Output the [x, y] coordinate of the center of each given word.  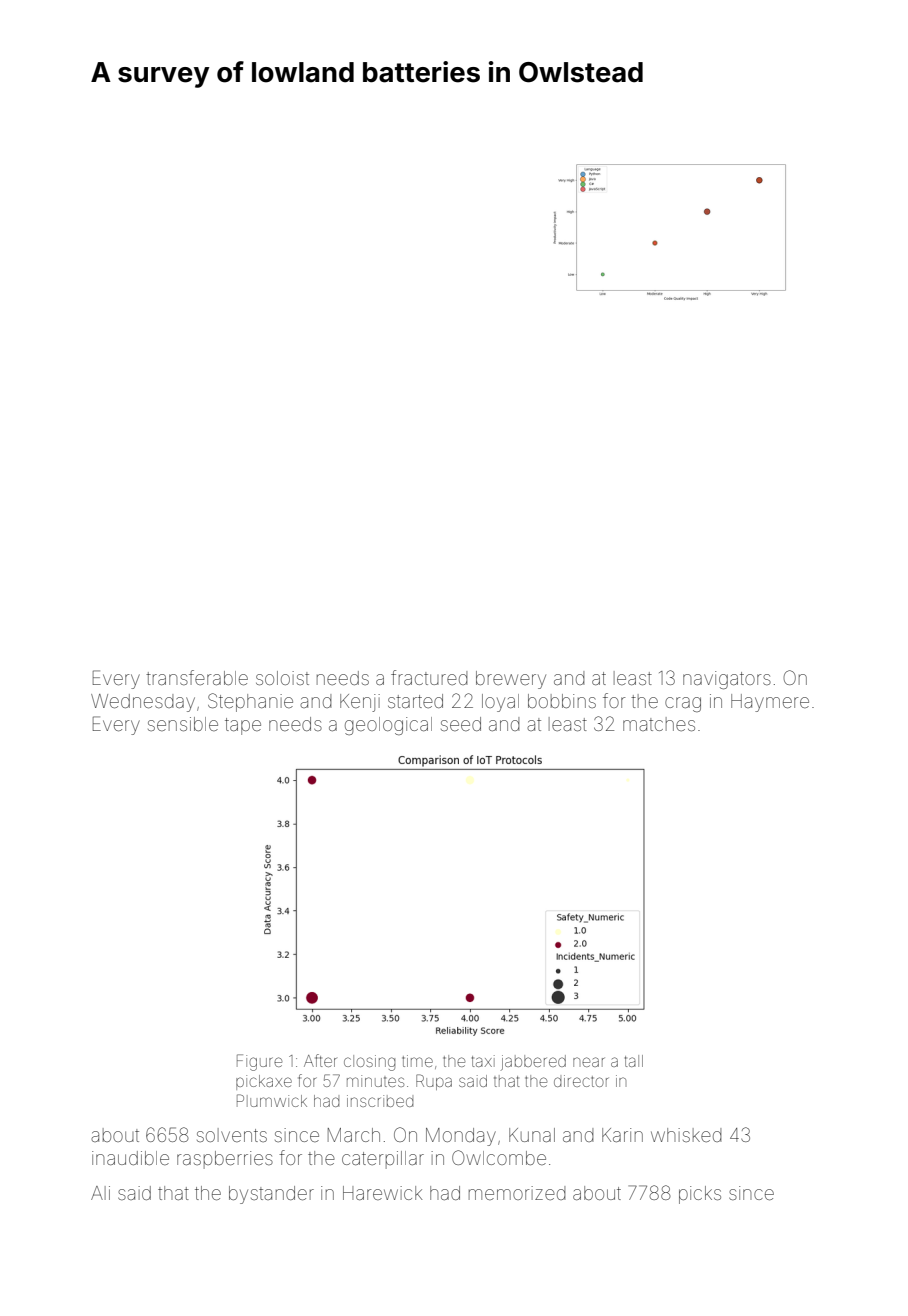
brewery [511, 680]
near [588, 1062]
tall [634, 1061]
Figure [259, 1062]
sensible [183, 724]
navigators [727, 680]
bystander [271, 1195]
